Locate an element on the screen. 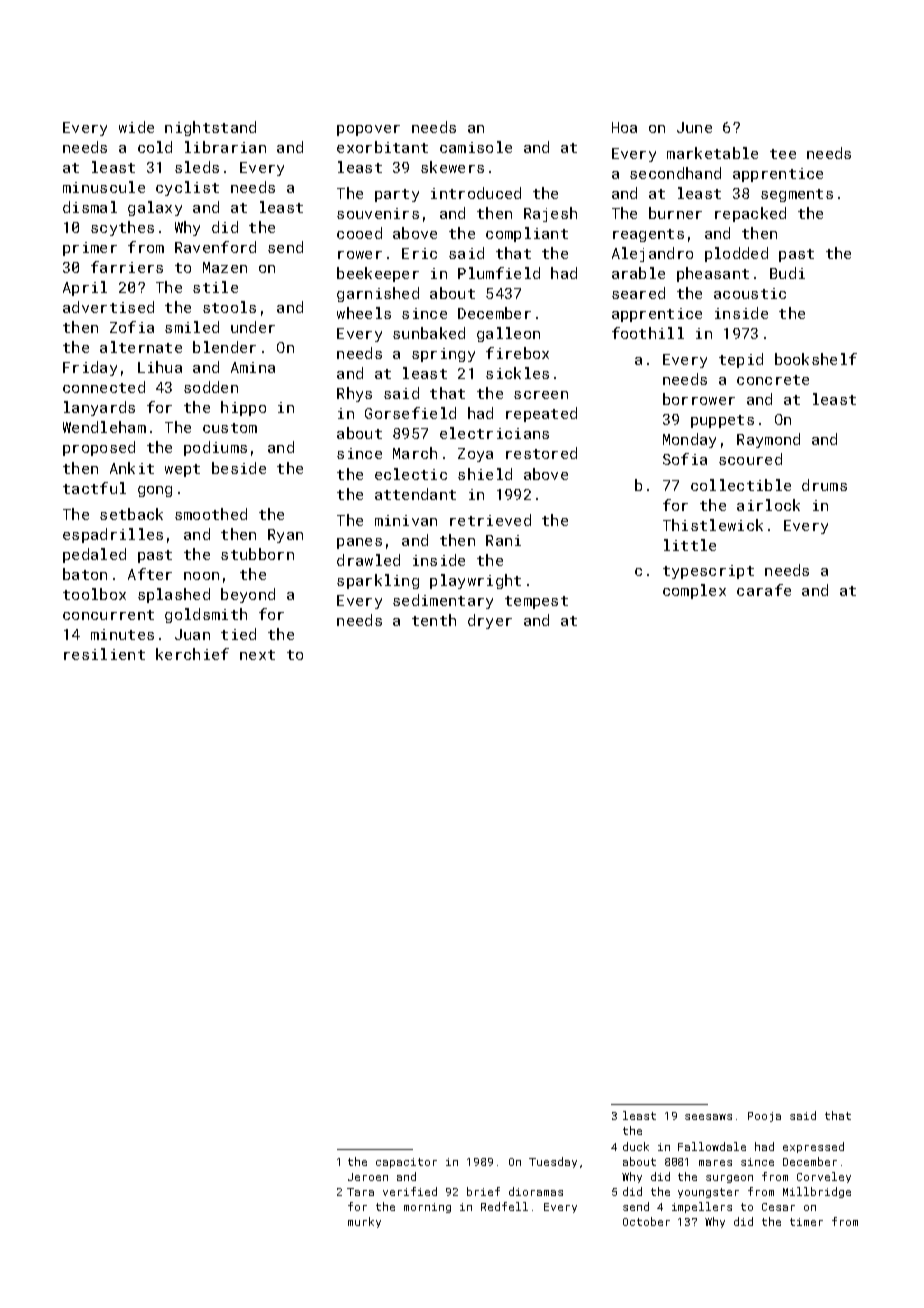 The image size is (924, 1308). next is located at coordinates (257, 655).
